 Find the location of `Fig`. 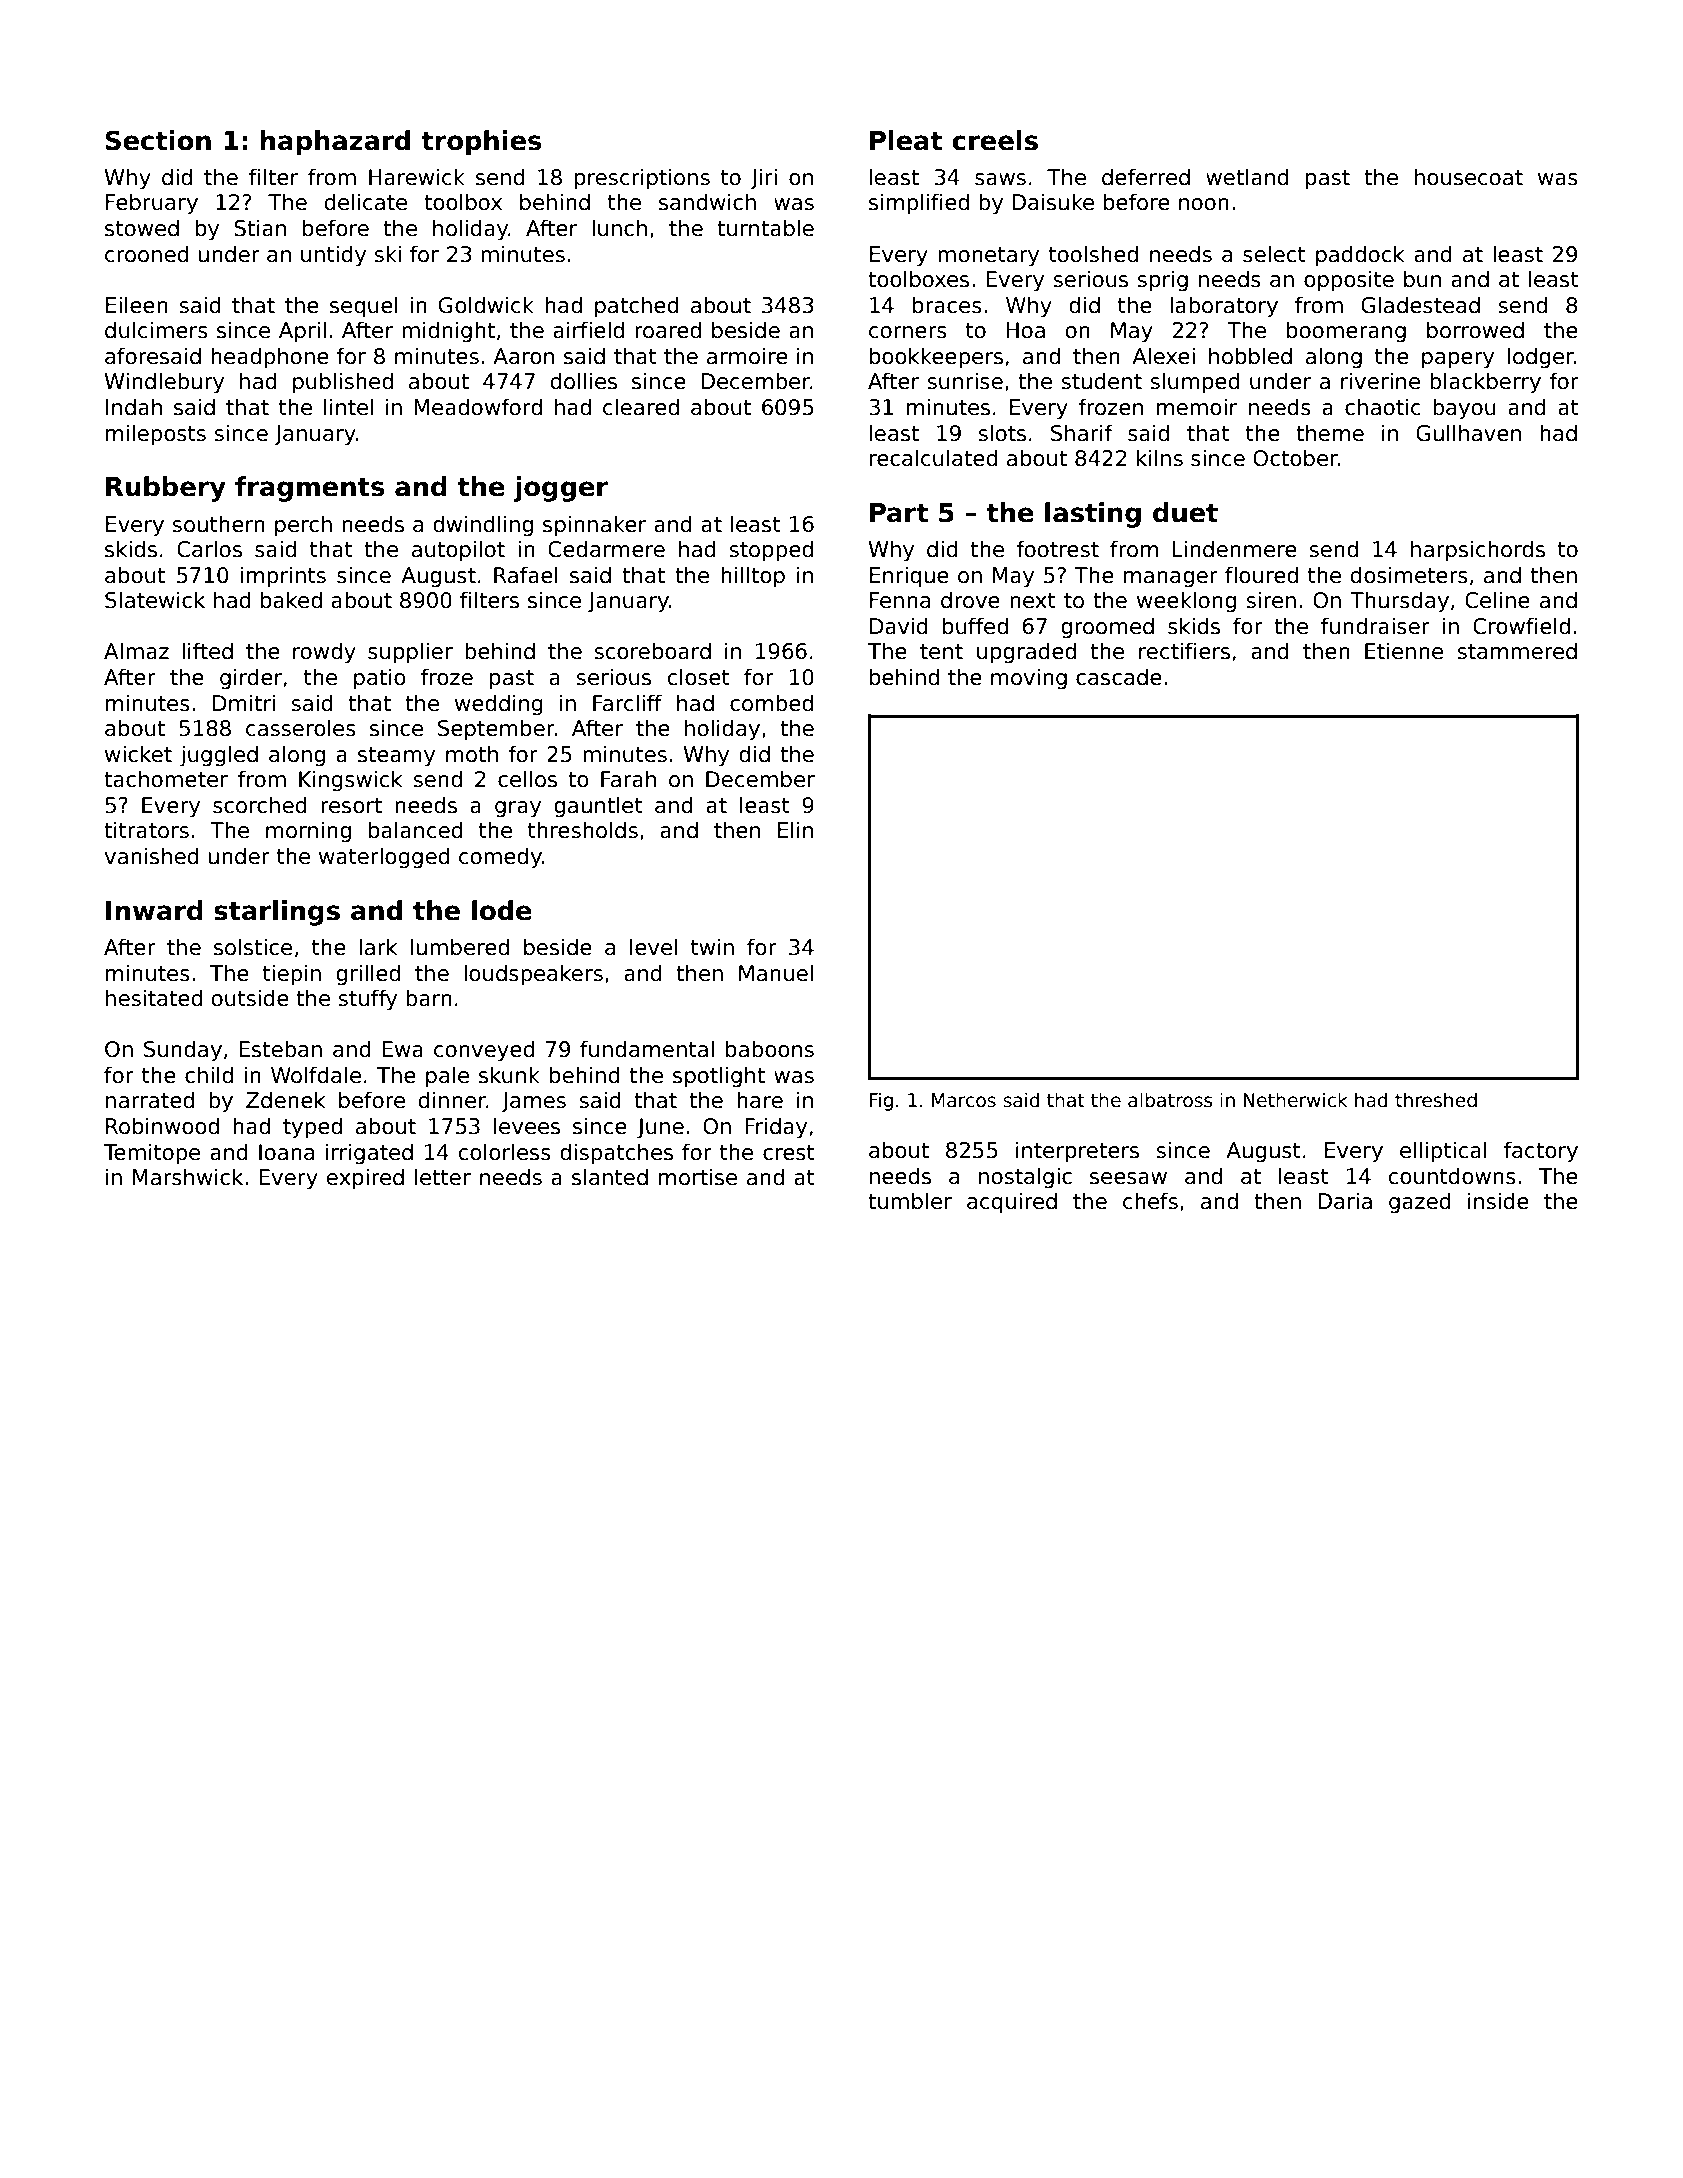

Fig is located at coordinates (881, 1101).
